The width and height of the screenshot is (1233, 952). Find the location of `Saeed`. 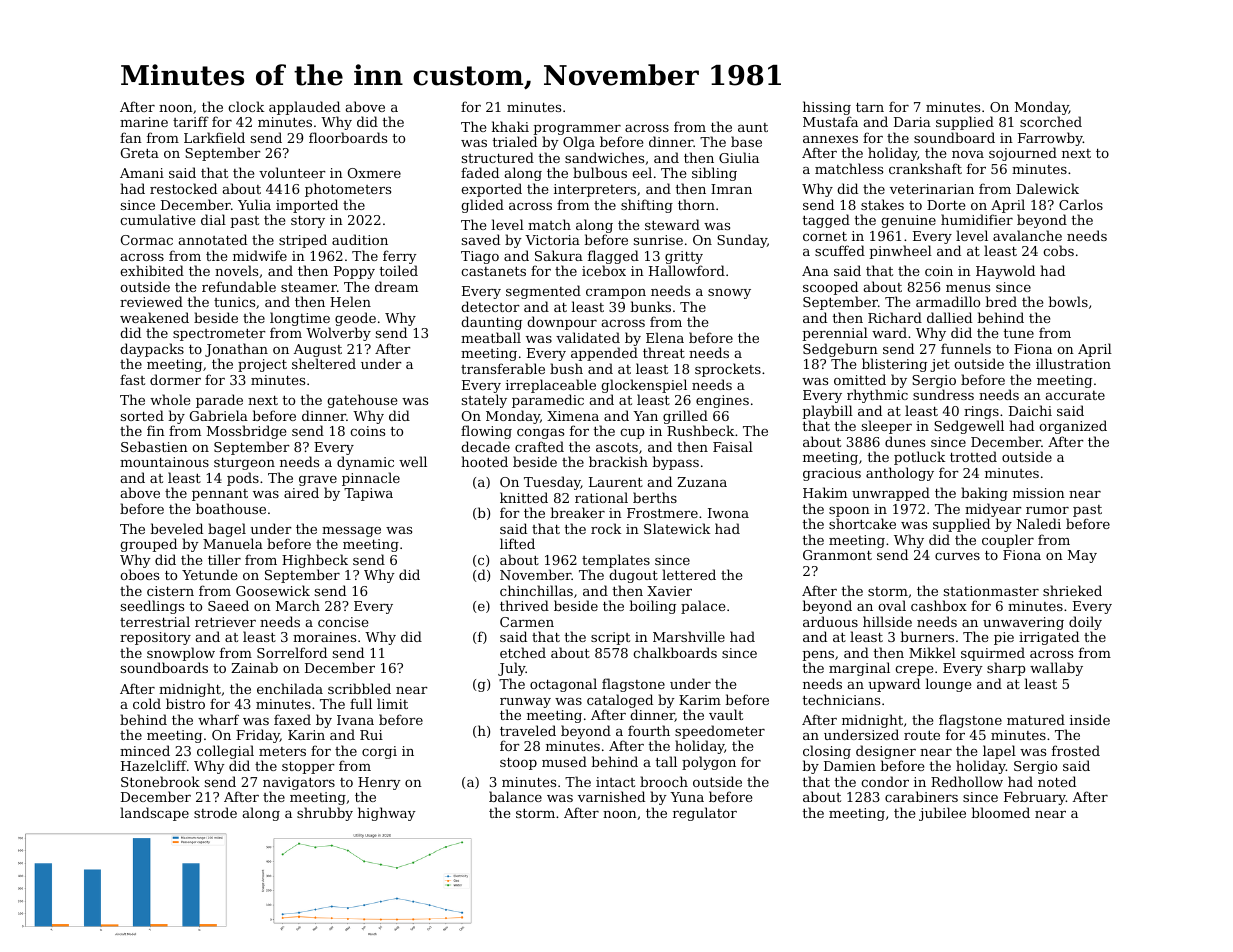

Saeed is located at coordinates (228, 605).
